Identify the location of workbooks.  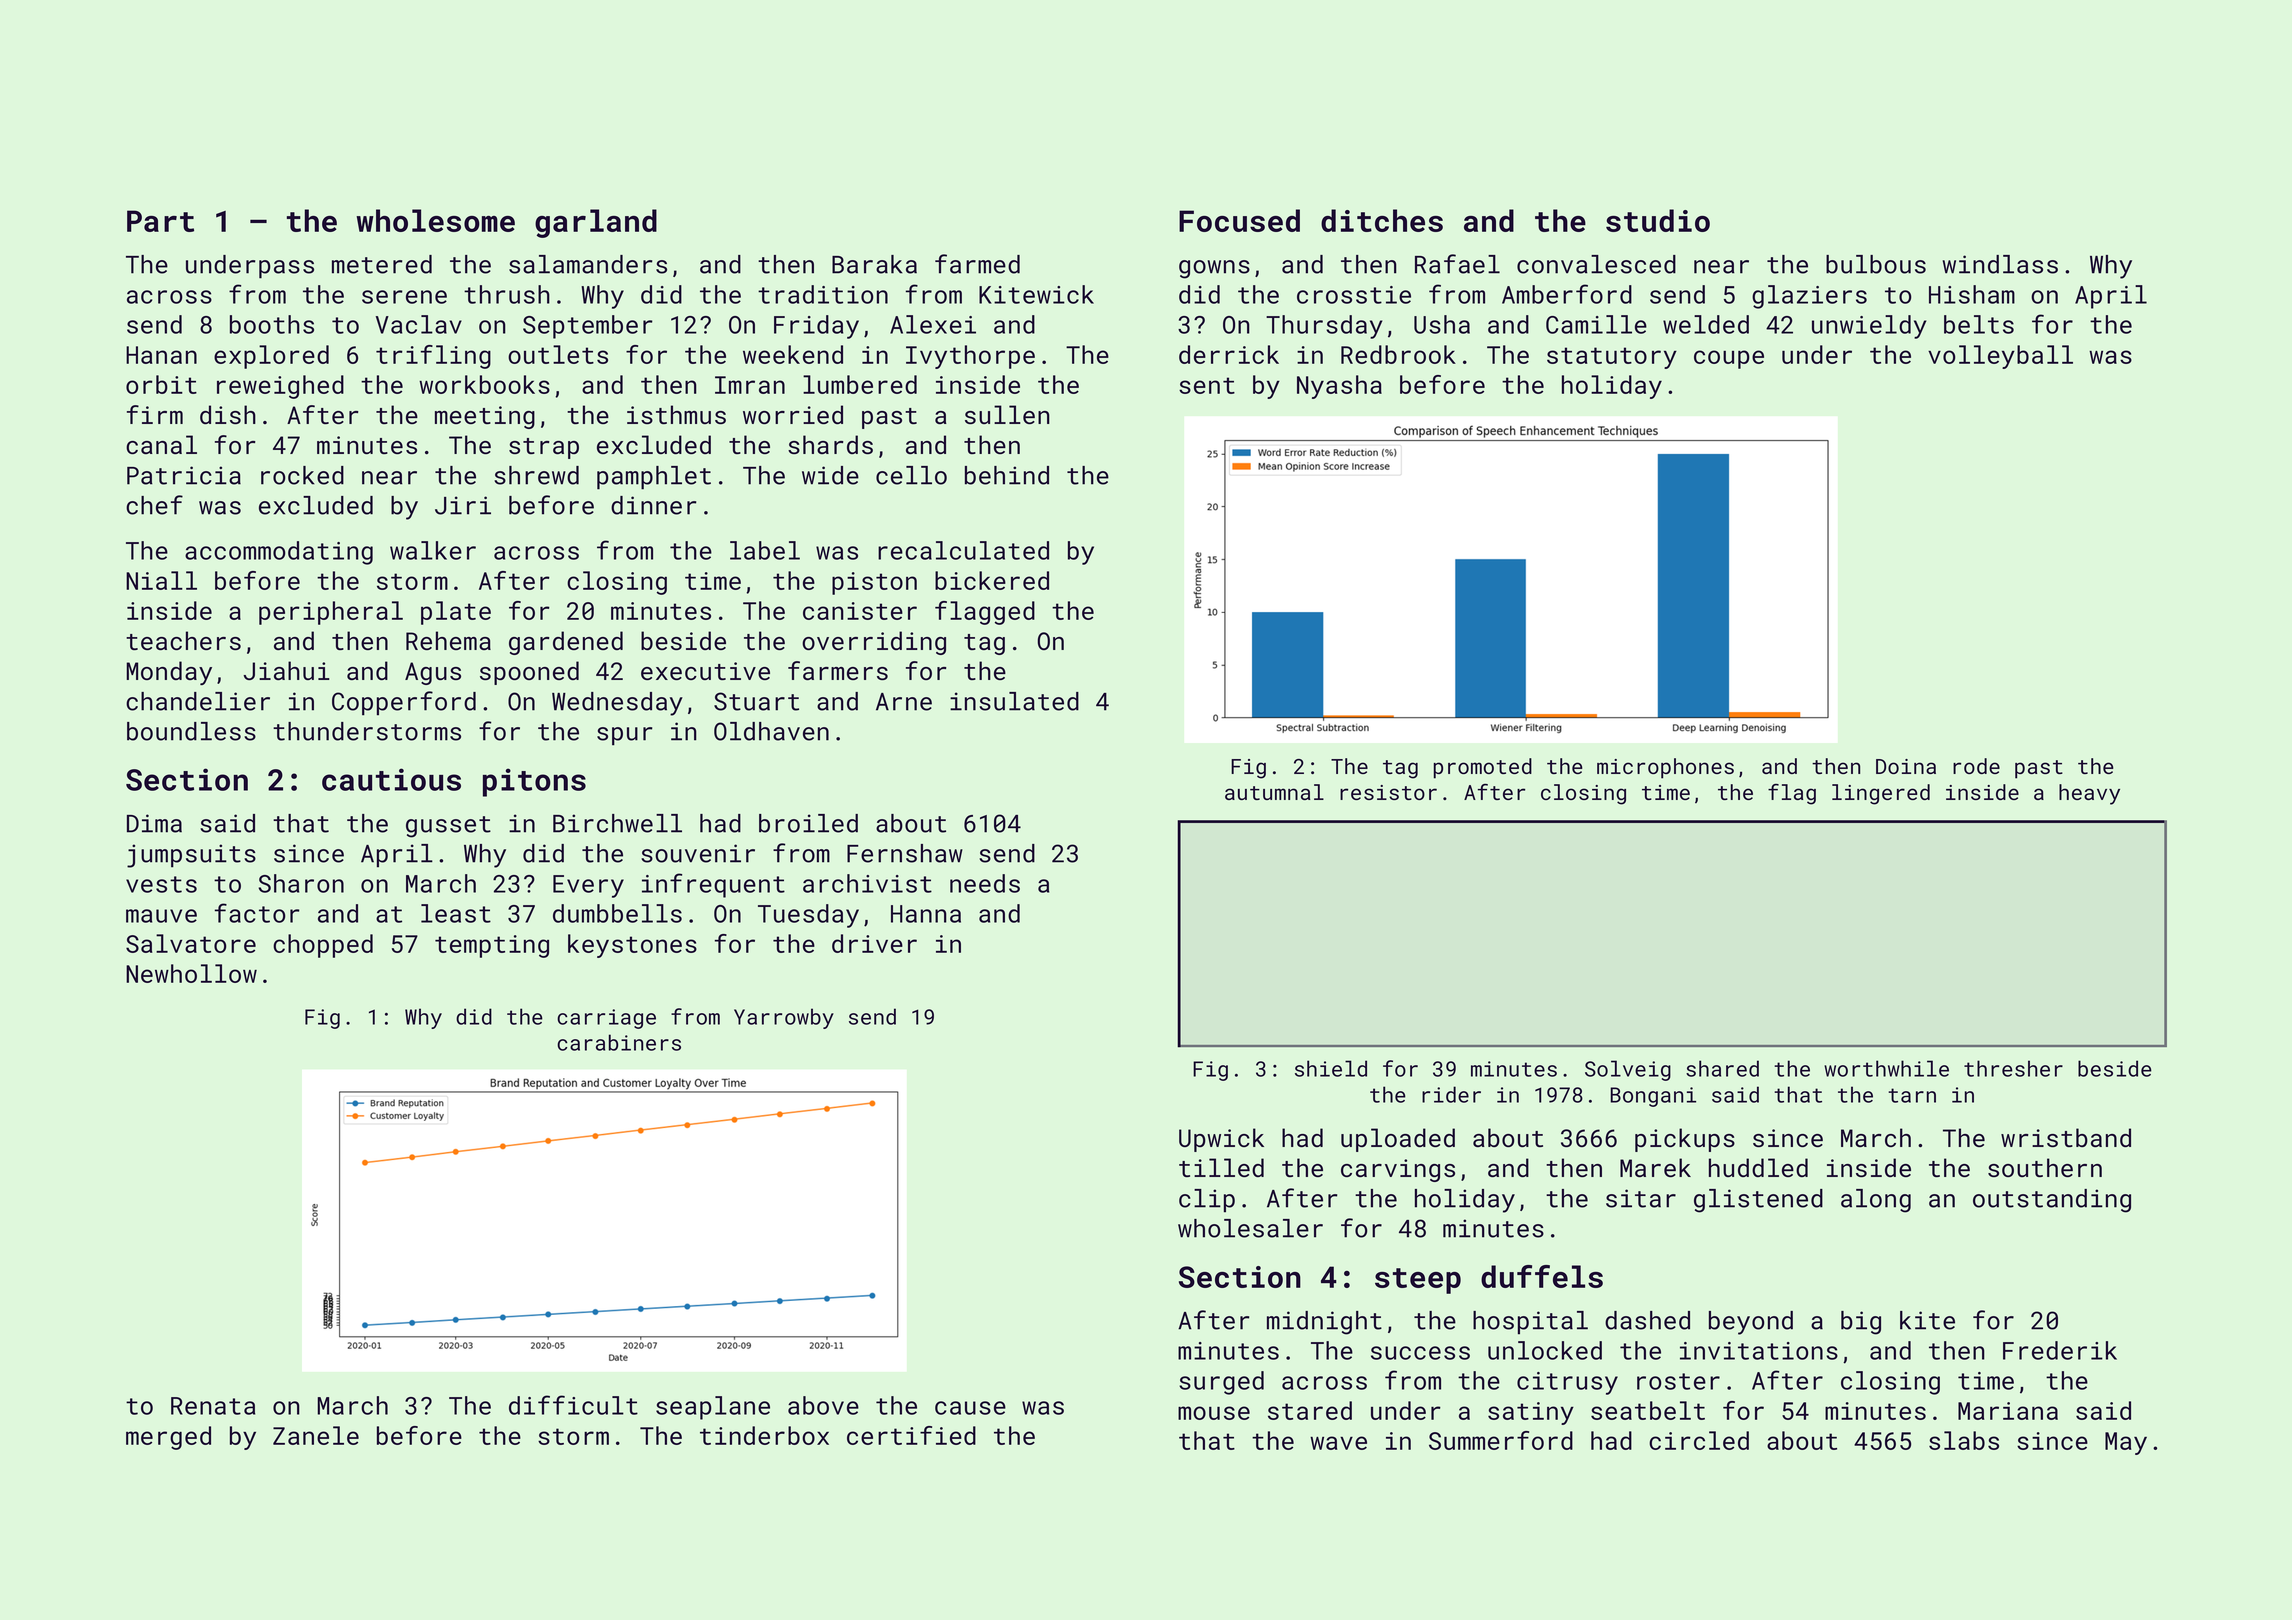
(484, 384).
